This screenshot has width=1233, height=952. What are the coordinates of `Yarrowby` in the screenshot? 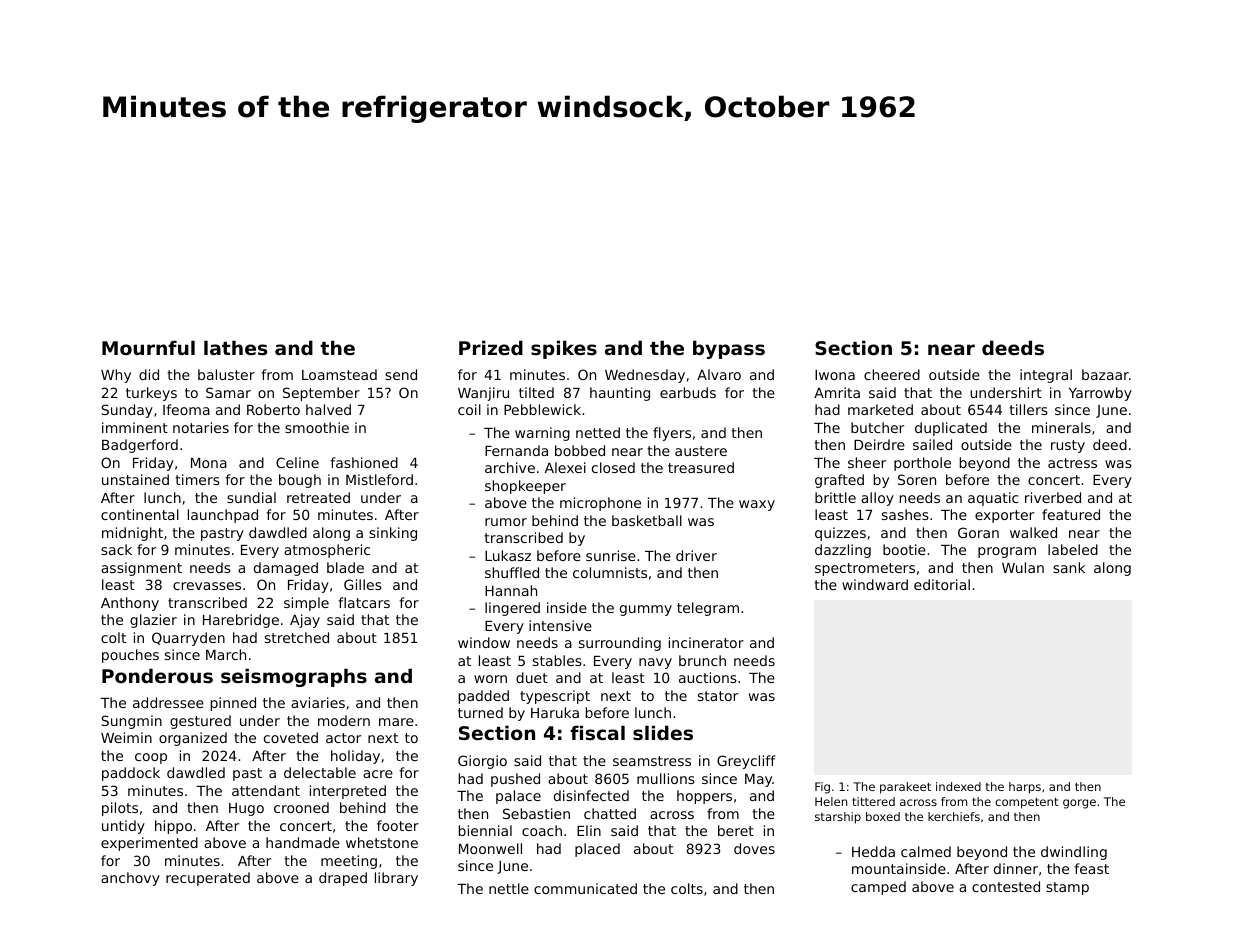 It's located at (1100, 394).
